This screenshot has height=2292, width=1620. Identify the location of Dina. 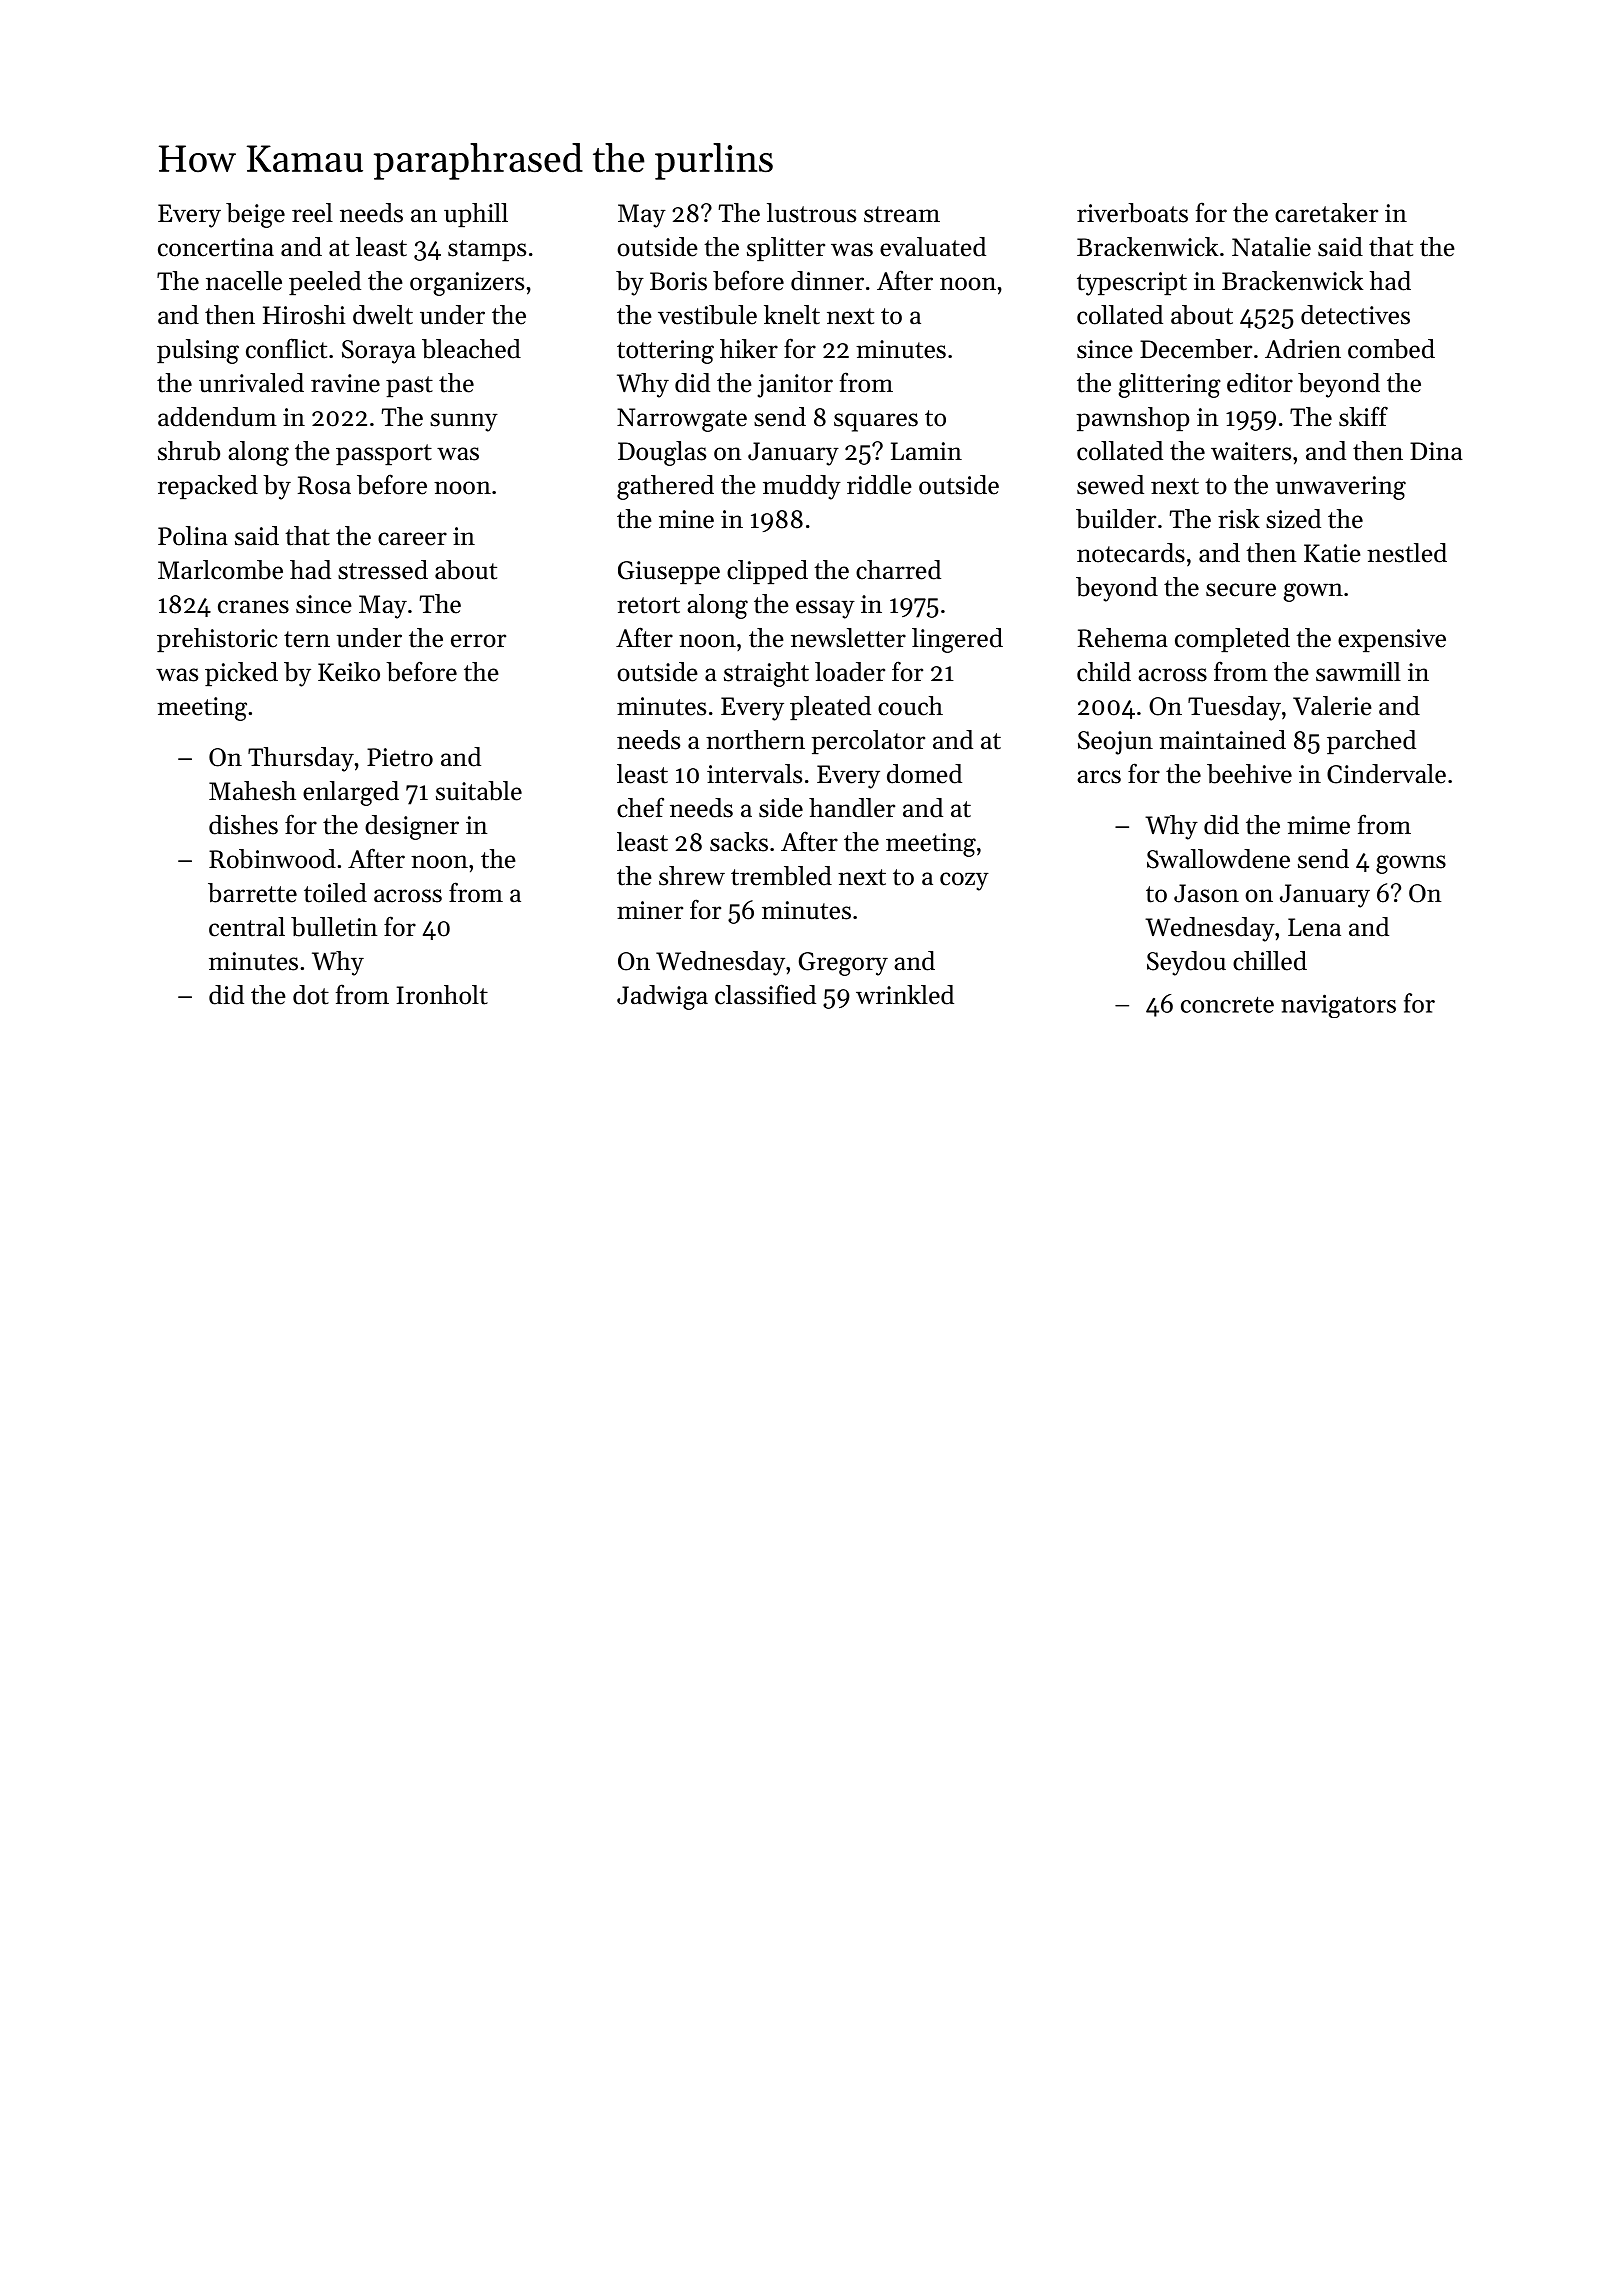
(1436, 451).
